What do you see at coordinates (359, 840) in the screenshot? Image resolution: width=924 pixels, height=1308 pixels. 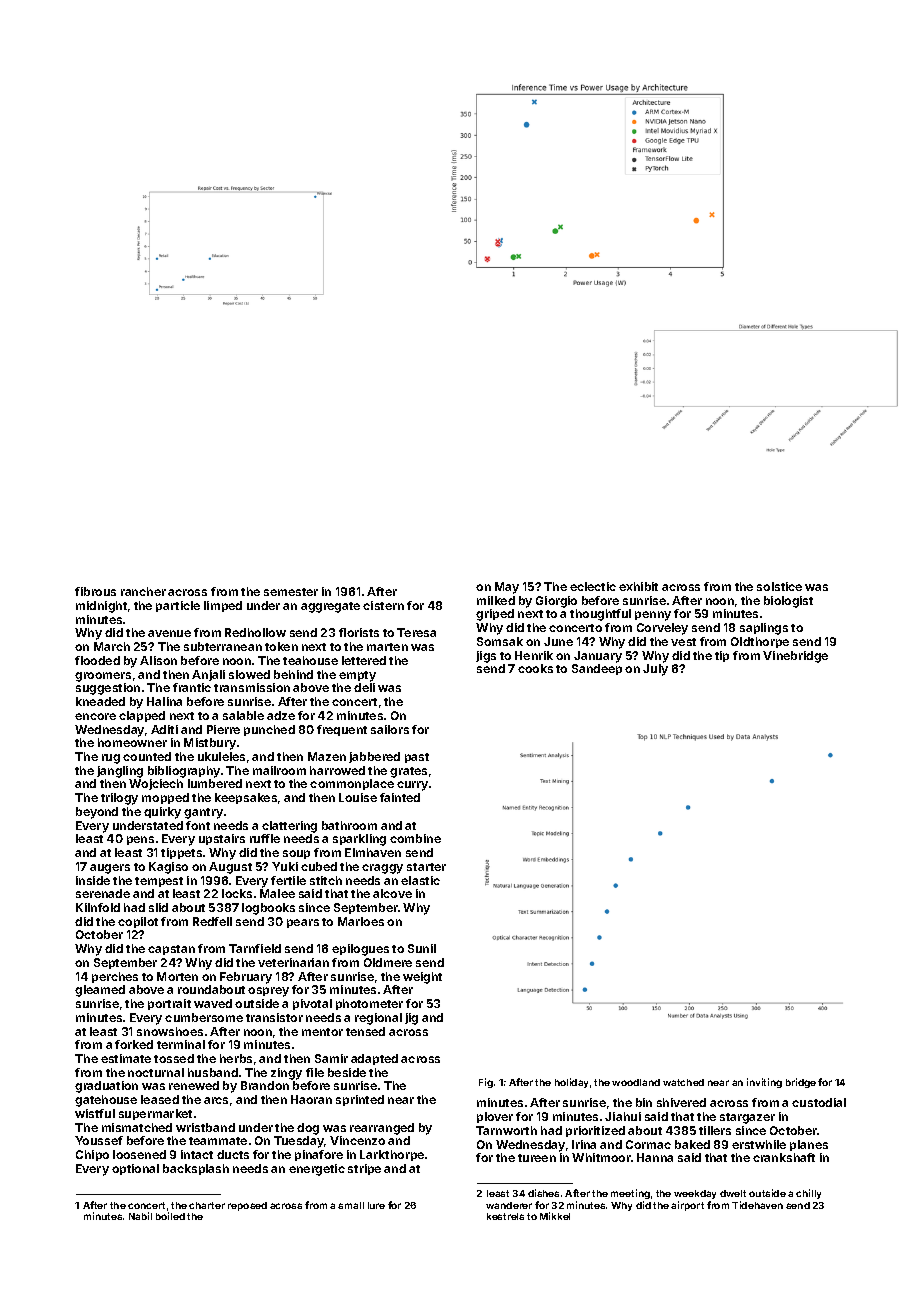 I see `sparkling` at bounding box center [359, 840].
